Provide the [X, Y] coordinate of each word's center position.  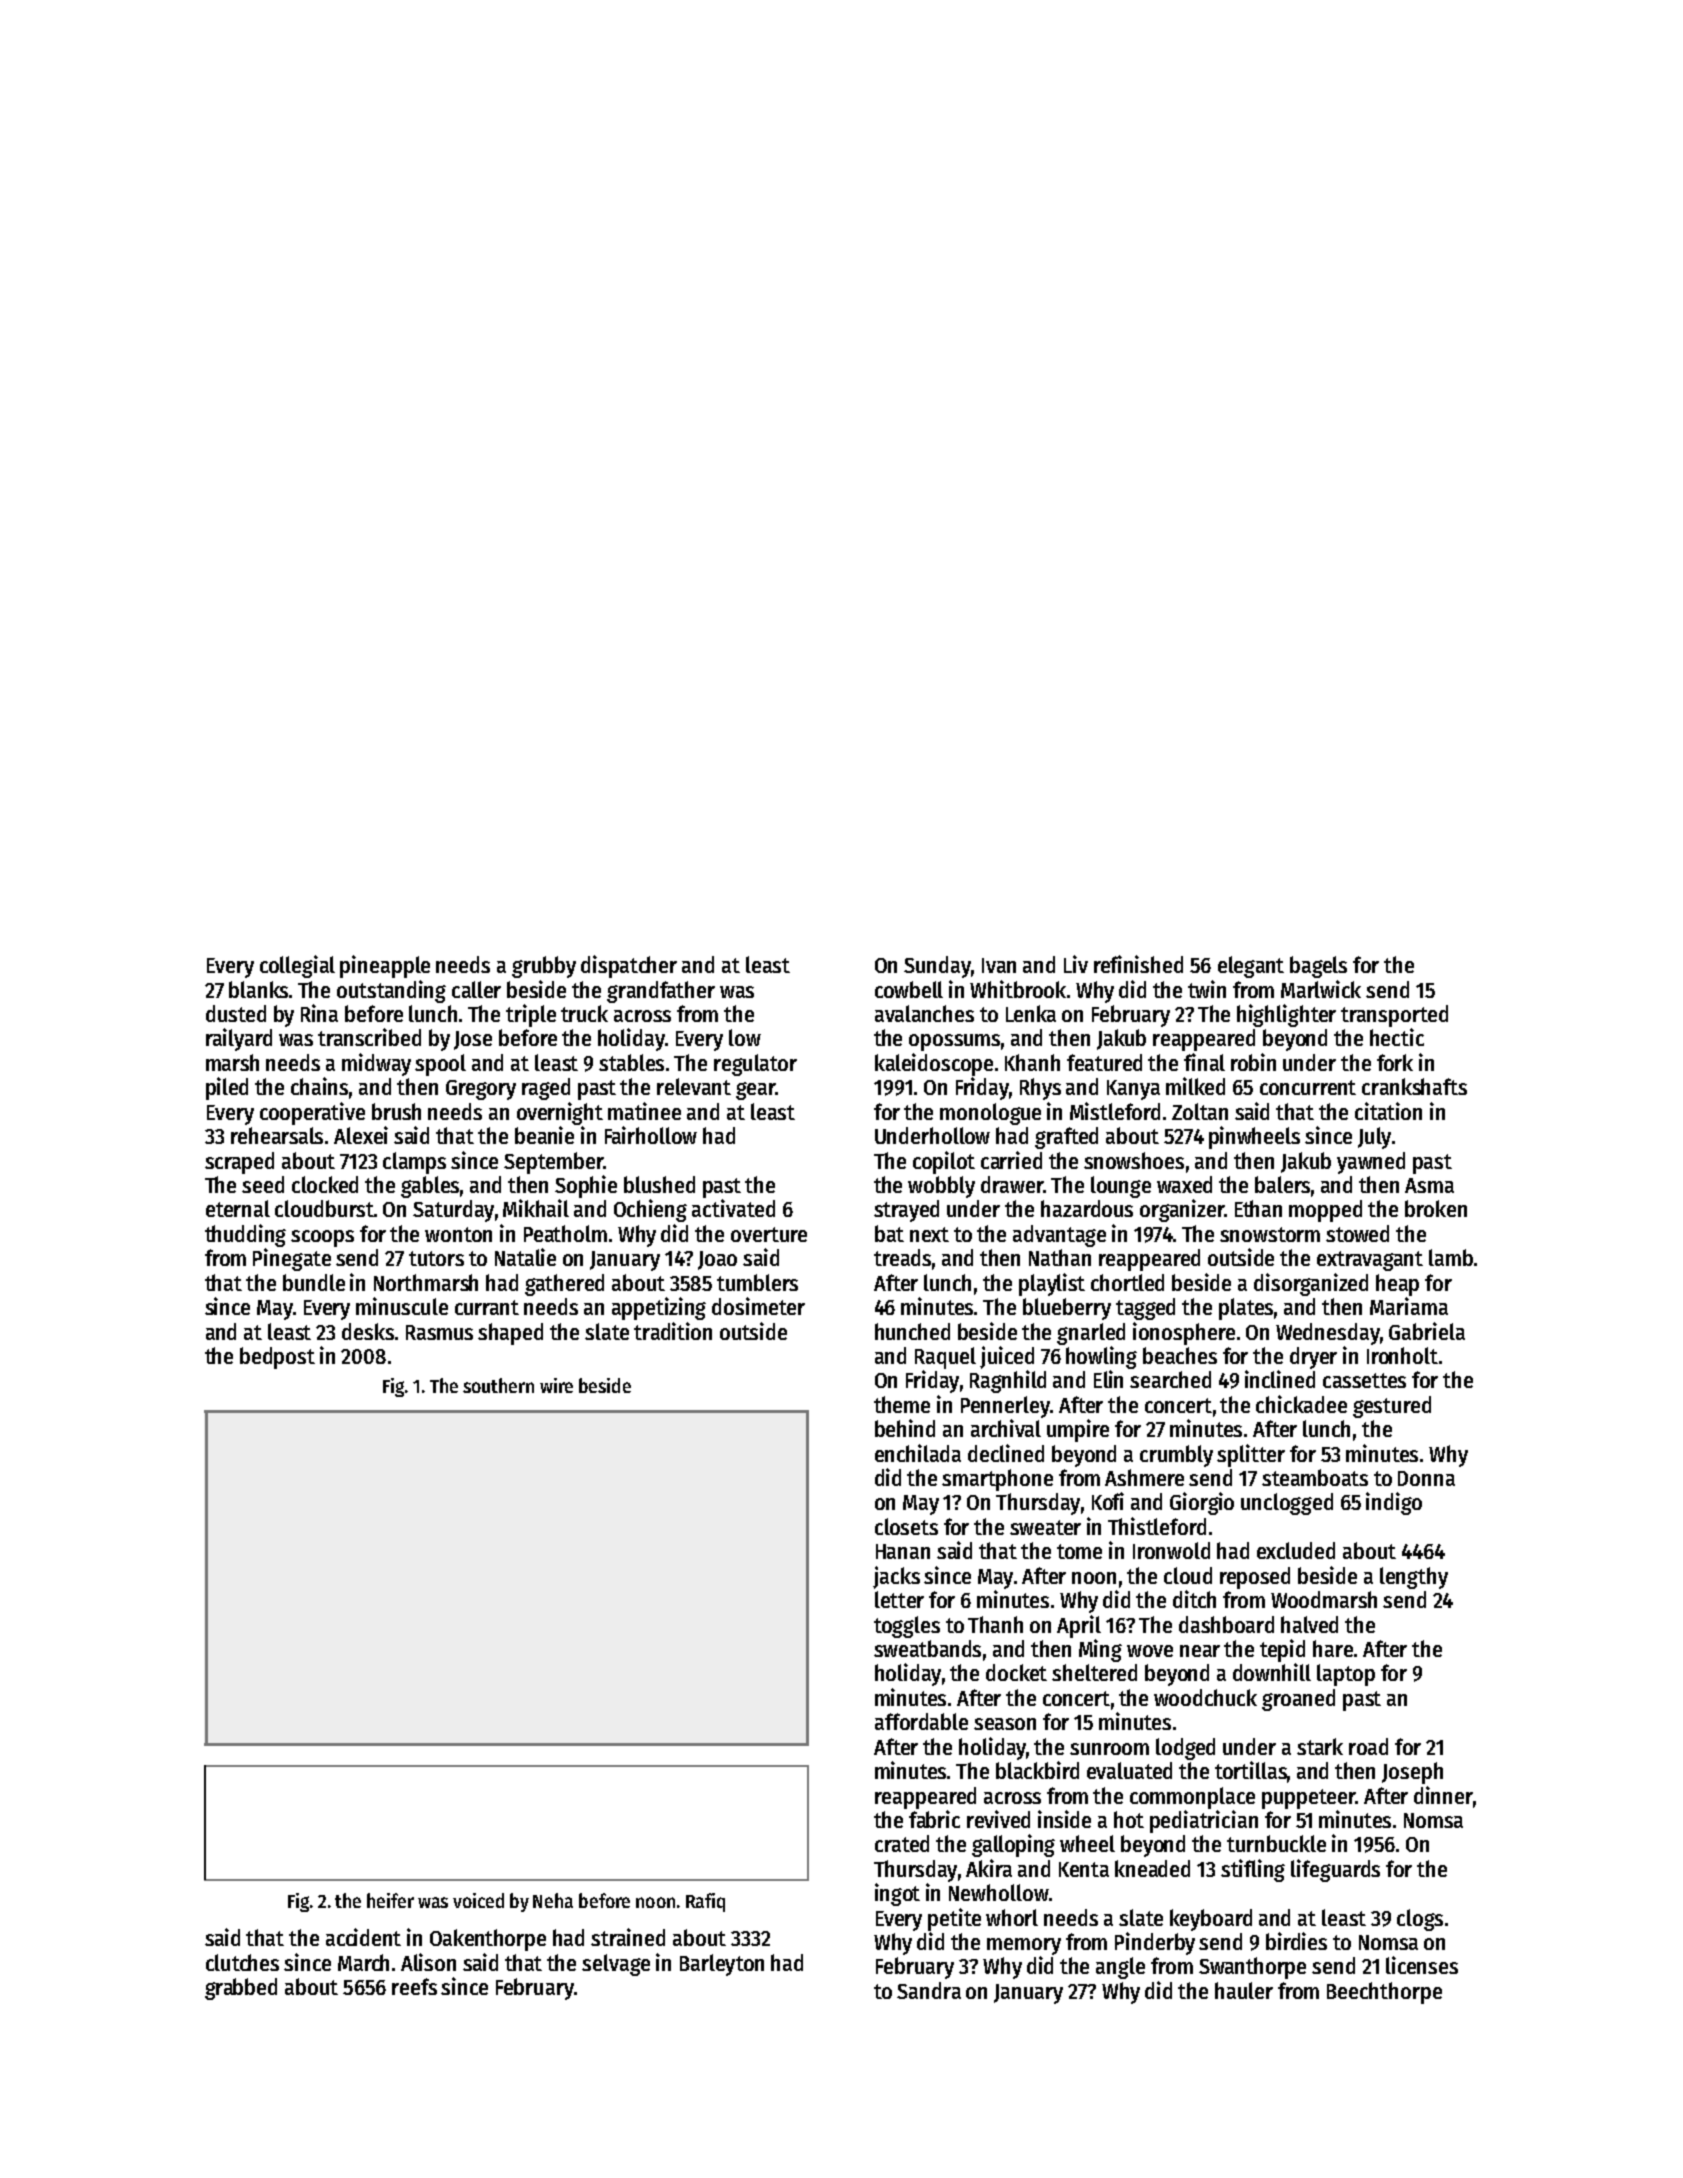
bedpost [277, 1358]
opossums [954, 1042]
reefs [414, 1986]
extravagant [1370, 1261]
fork [1395, 1062]
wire [556, 1385]
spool [440, 1065]
